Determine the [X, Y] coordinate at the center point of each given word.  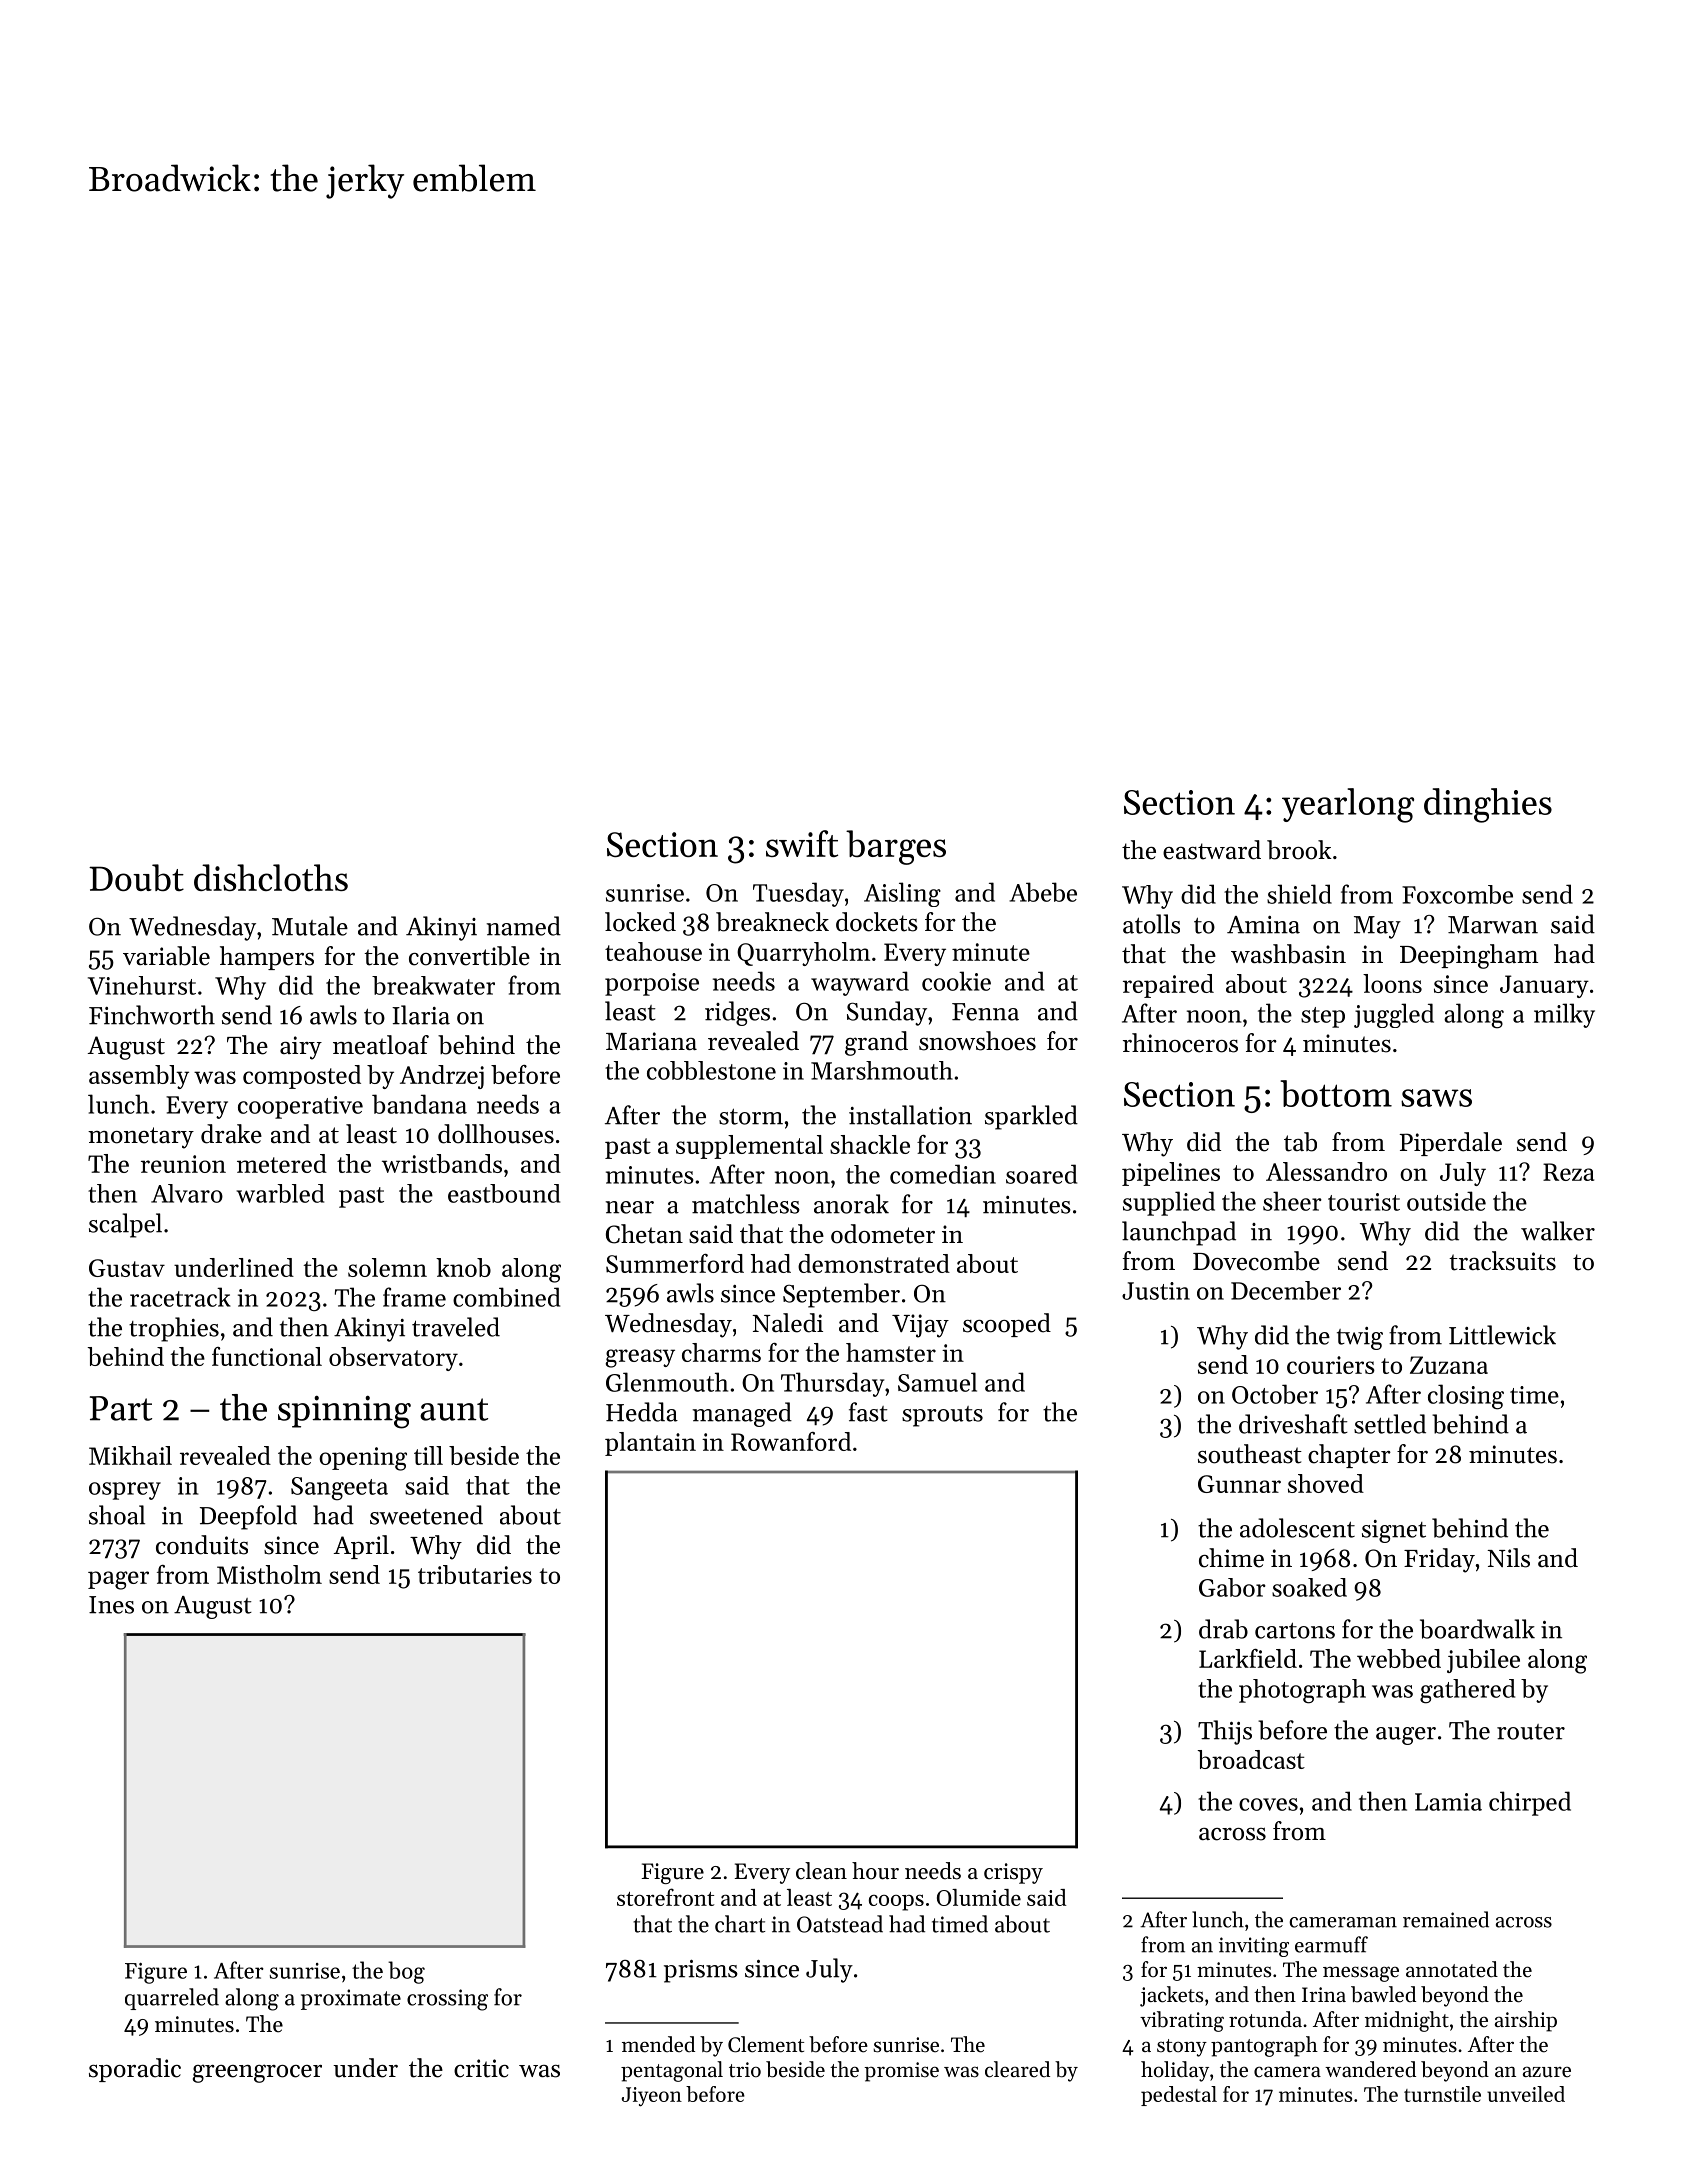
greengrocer [257, 2073]
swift [802, 843]
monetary [141, 1138]
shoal [117, 1515]
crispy [1013, 1873]
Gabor [1232, 1587]
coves [1268, 1804]
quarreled [172, 1999]
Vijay [920, 1326]
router [1531, 1732]
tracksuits [1502, 1261]
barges [896, 847]
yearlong [1348, 805]
